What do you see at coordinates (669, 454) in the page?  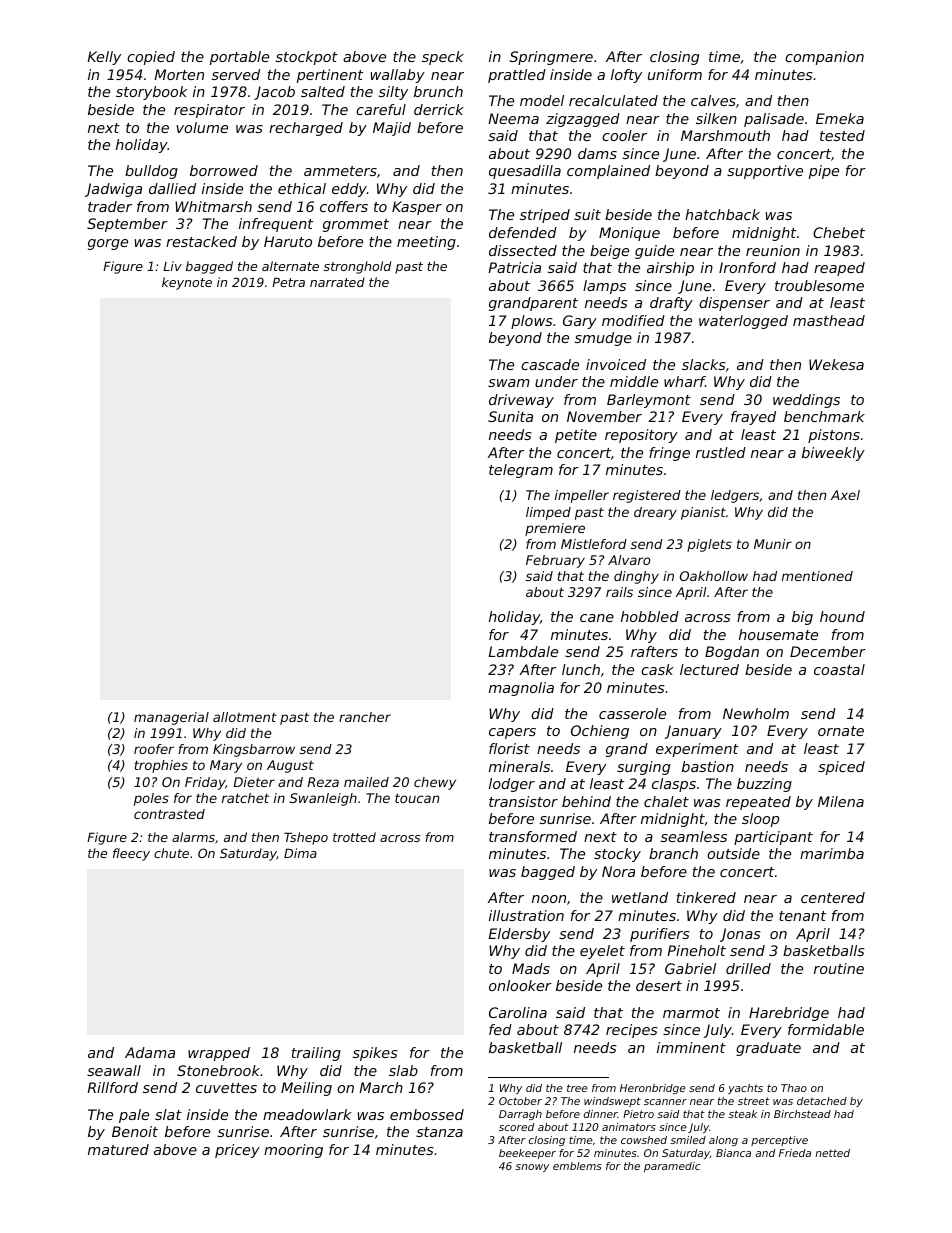 I see `fringe` at bounding box center [669, 454].
